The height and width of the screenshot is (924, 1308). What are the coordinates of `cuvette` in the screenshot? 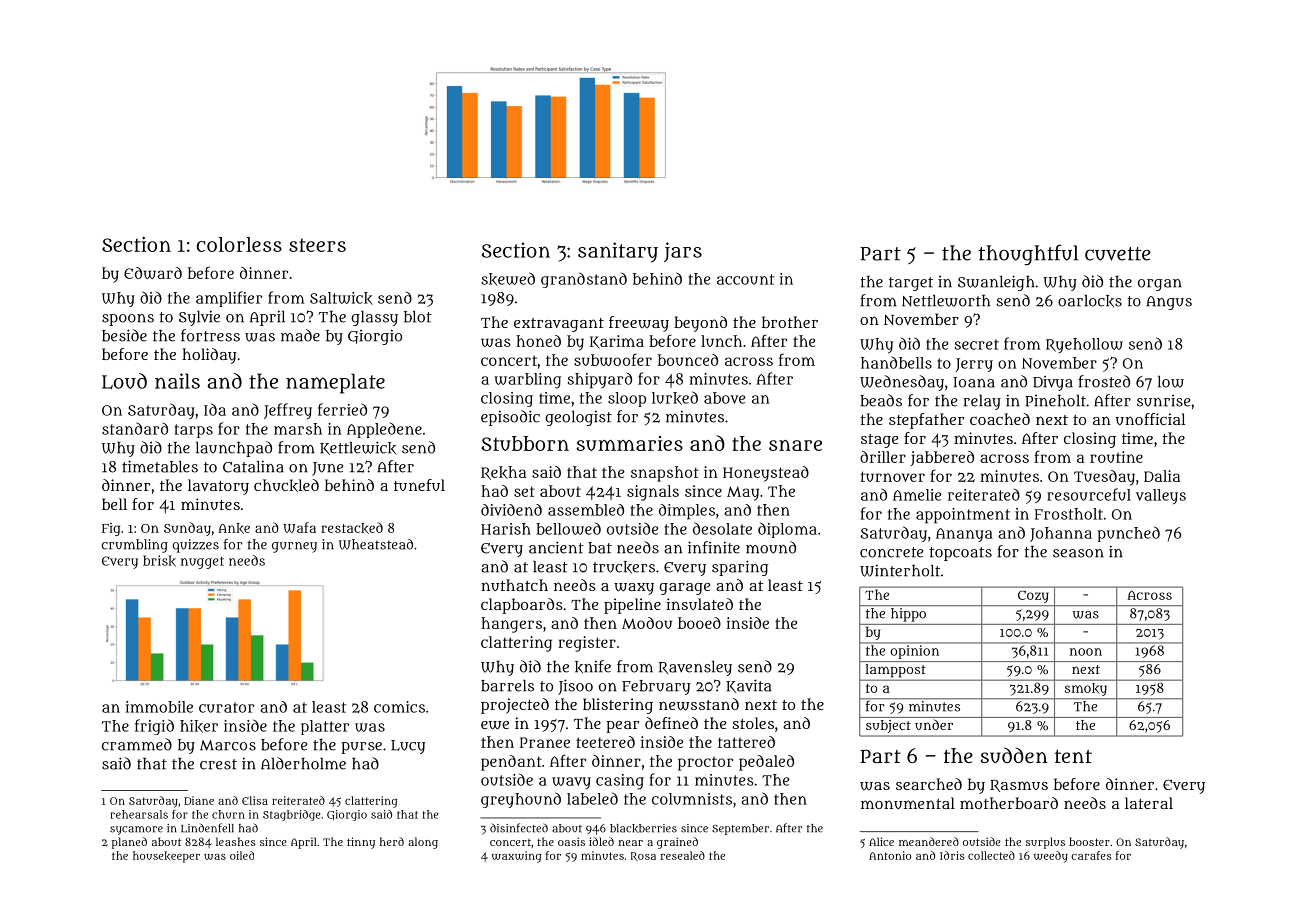 It's located at (1118, 254).
